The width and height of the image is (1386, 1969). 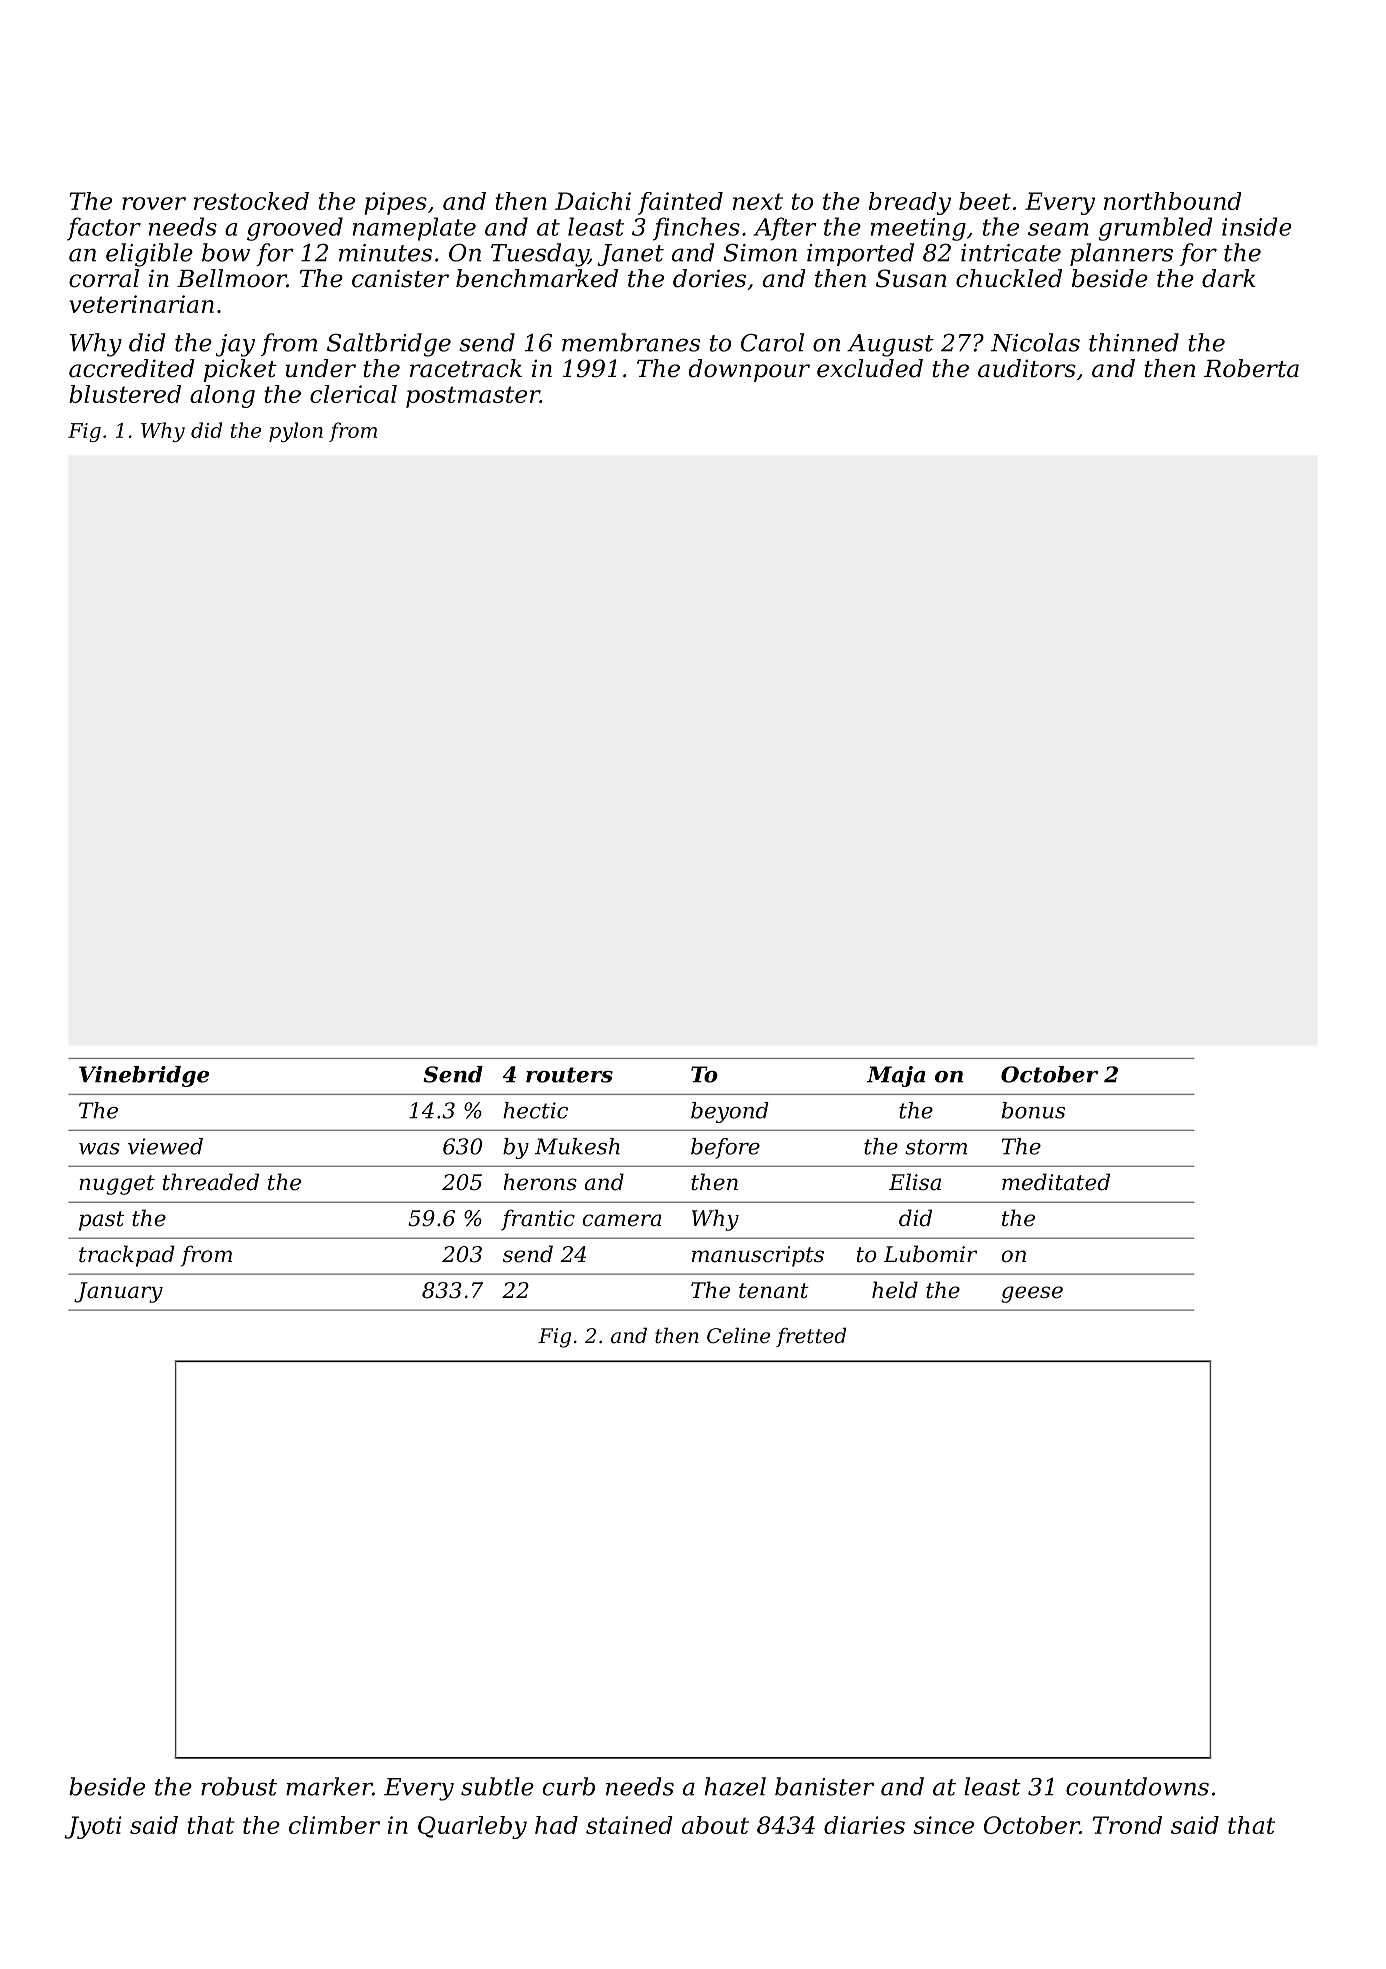 I want to click on restocked, so click(x=251, y=201).
